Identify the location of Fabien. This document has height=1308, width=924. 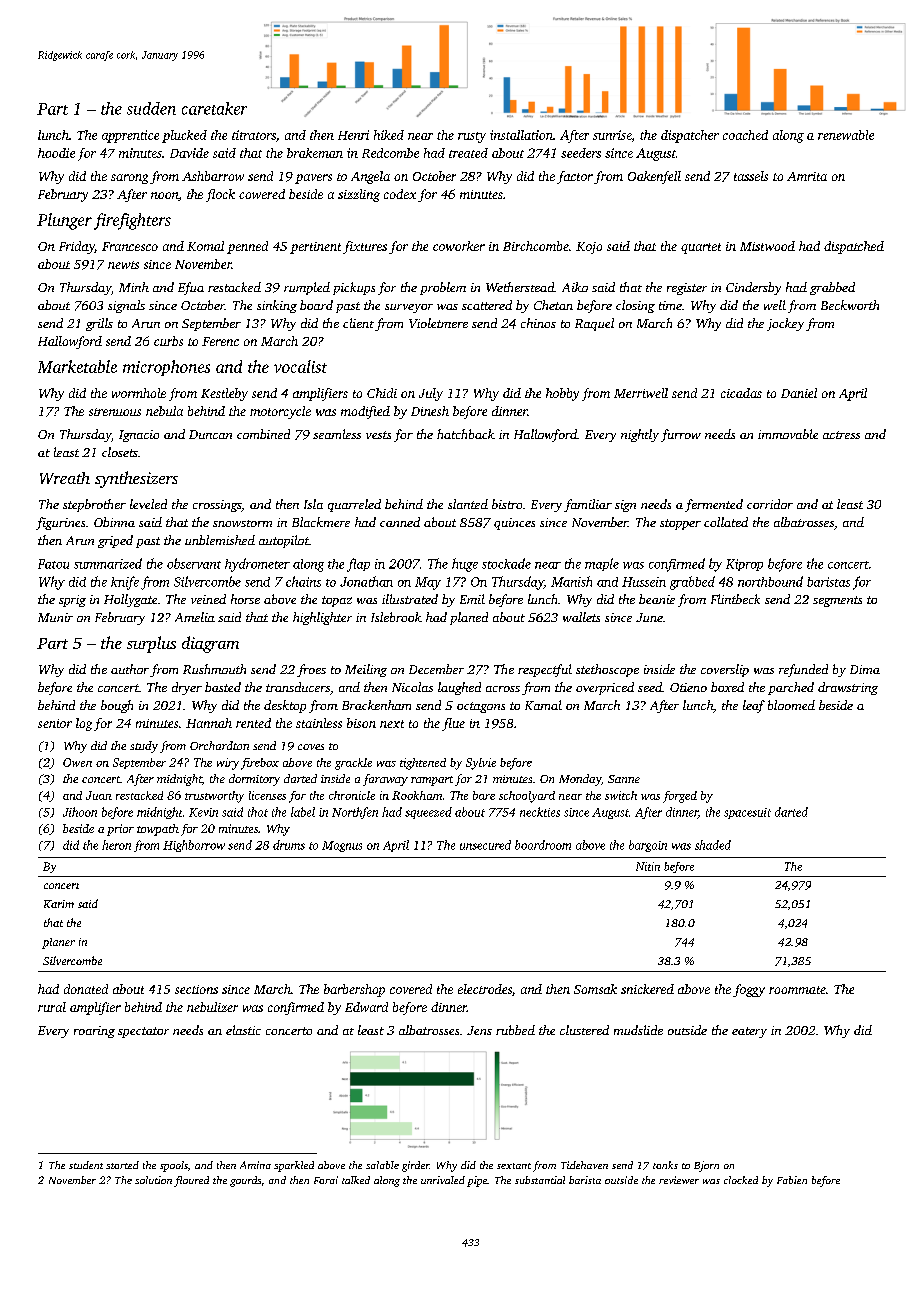
(792, 1180).
